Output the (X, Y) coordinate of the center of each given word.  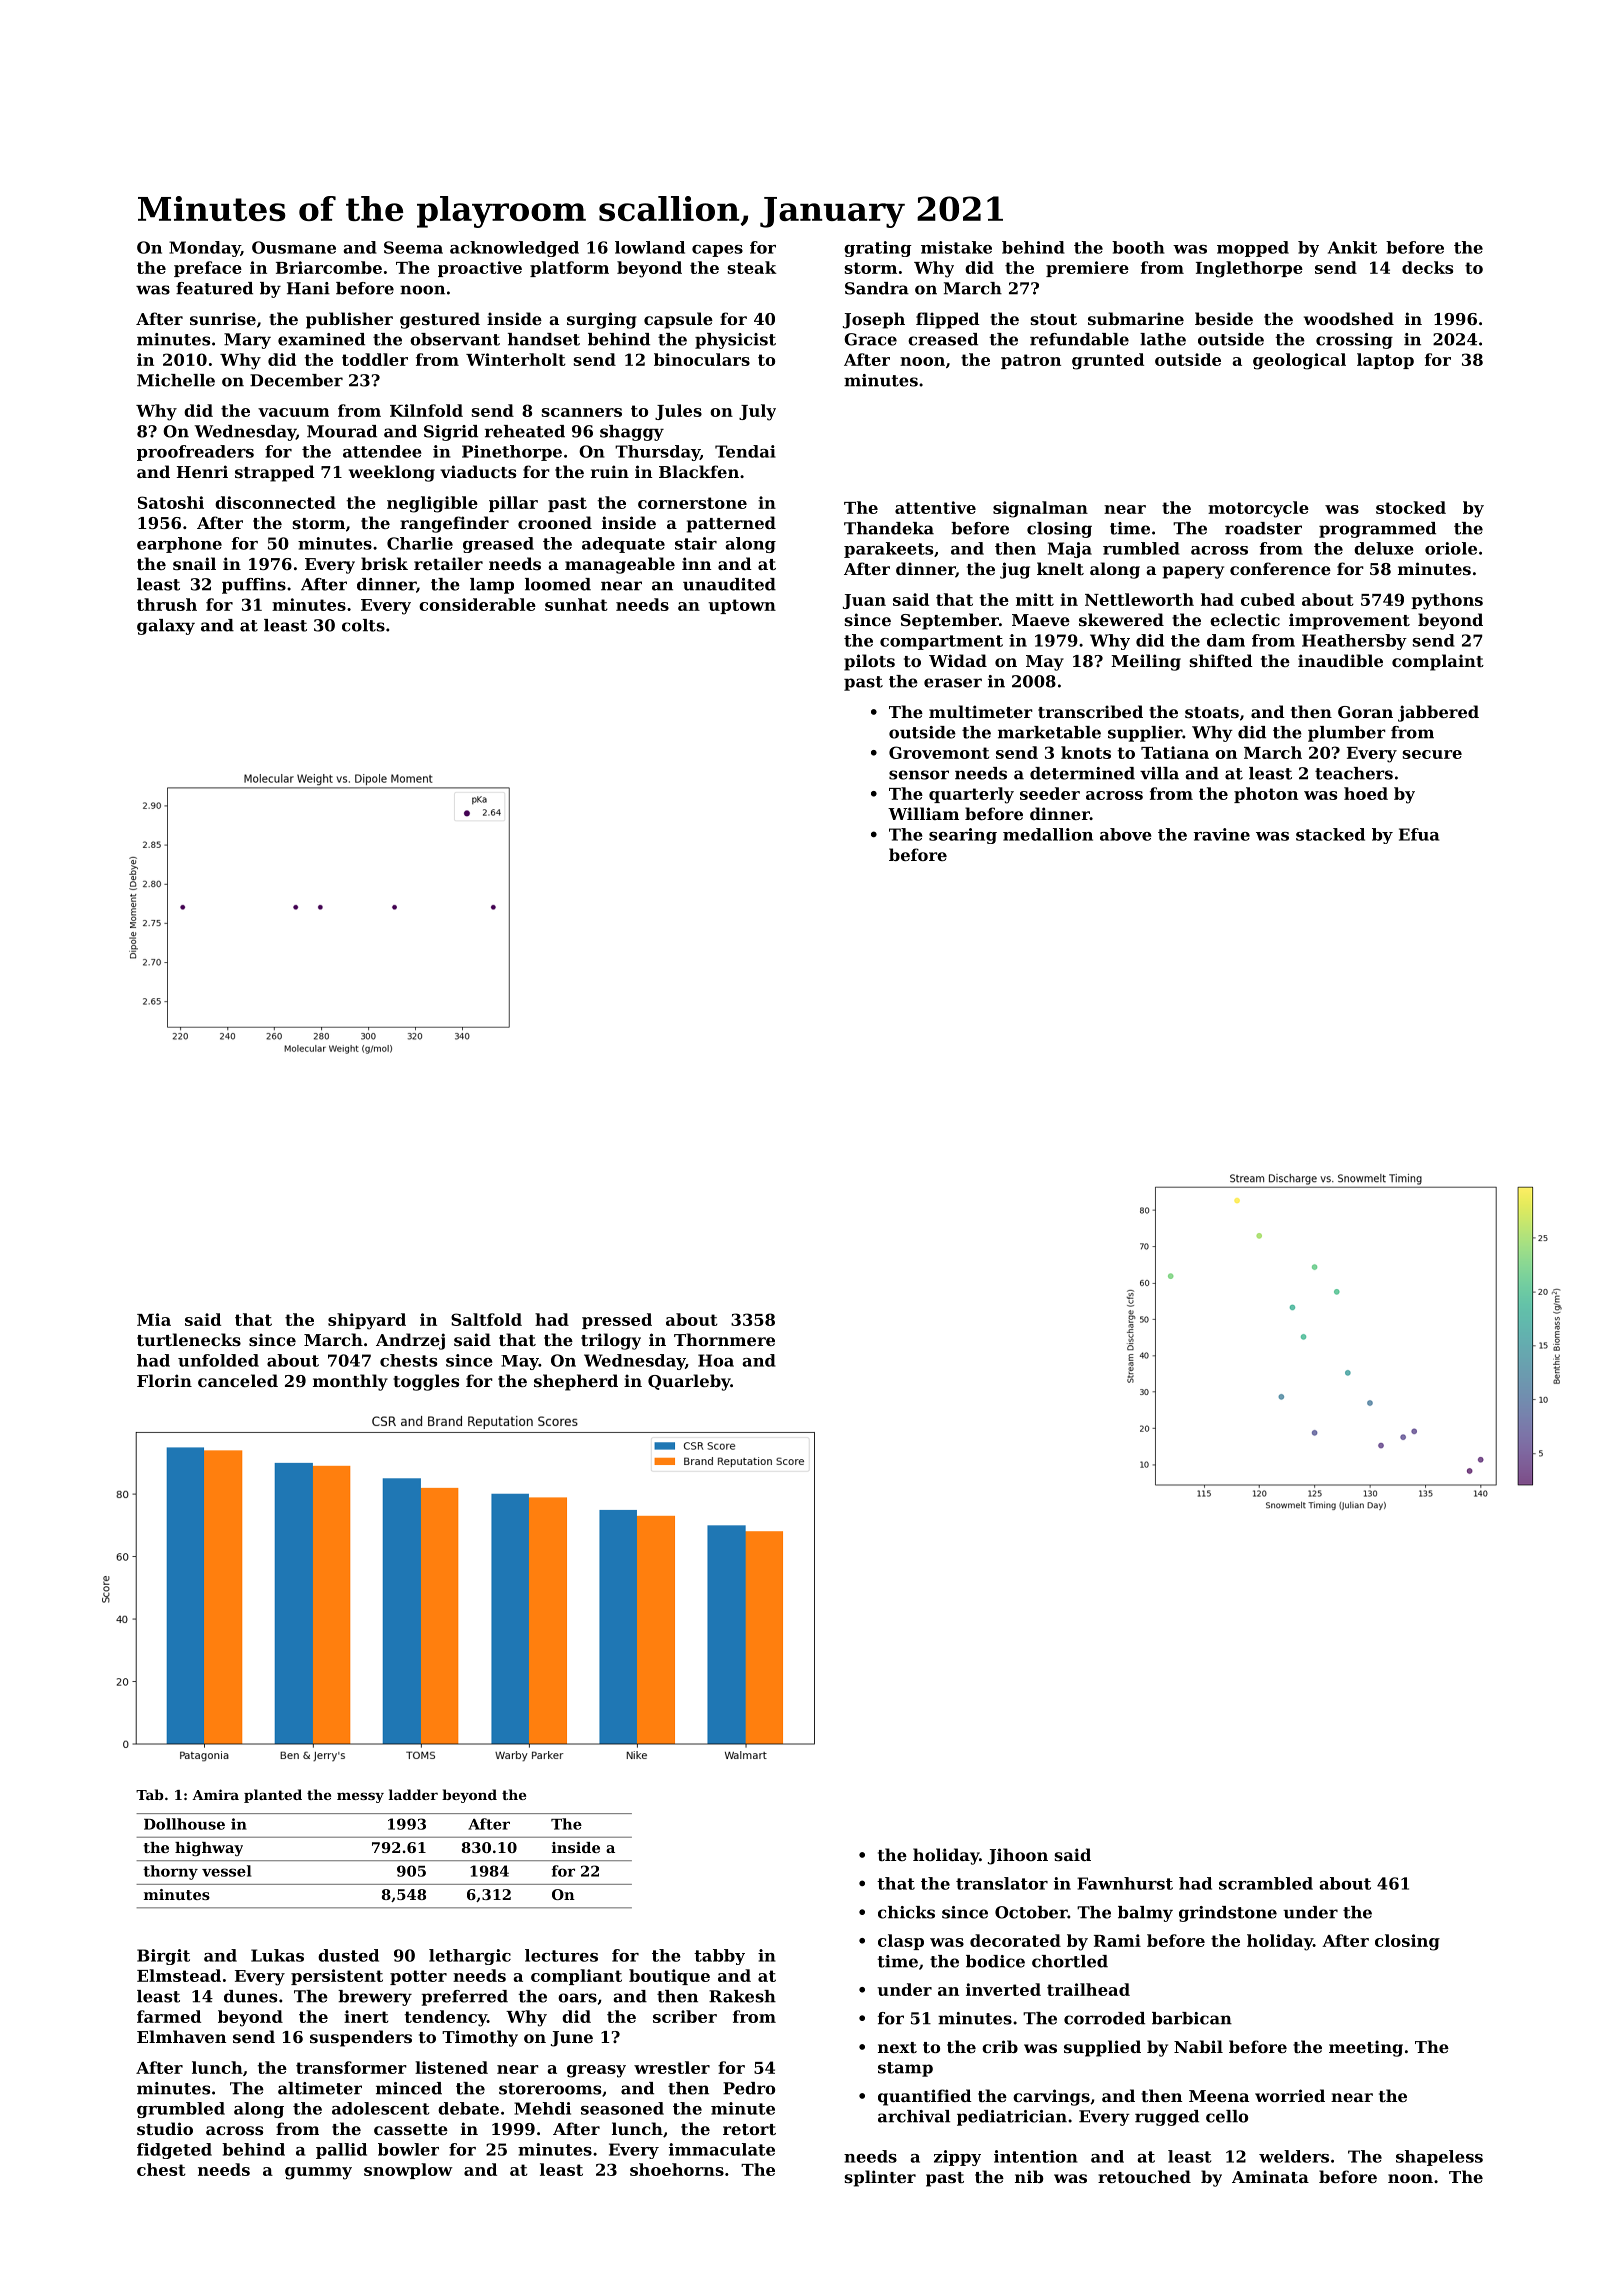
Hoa (716, 1360)
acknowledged (514, 249)
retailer (448, 563)
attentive (935, 507)
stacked (1330, 834)
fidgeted (174, 2151)
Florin (164, 1380)
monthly (350, 1382)
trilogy (611, 1341)
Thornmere (724, 1339)
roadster (1263, 528)
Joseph (874, 320)
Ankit (1352, 247)
